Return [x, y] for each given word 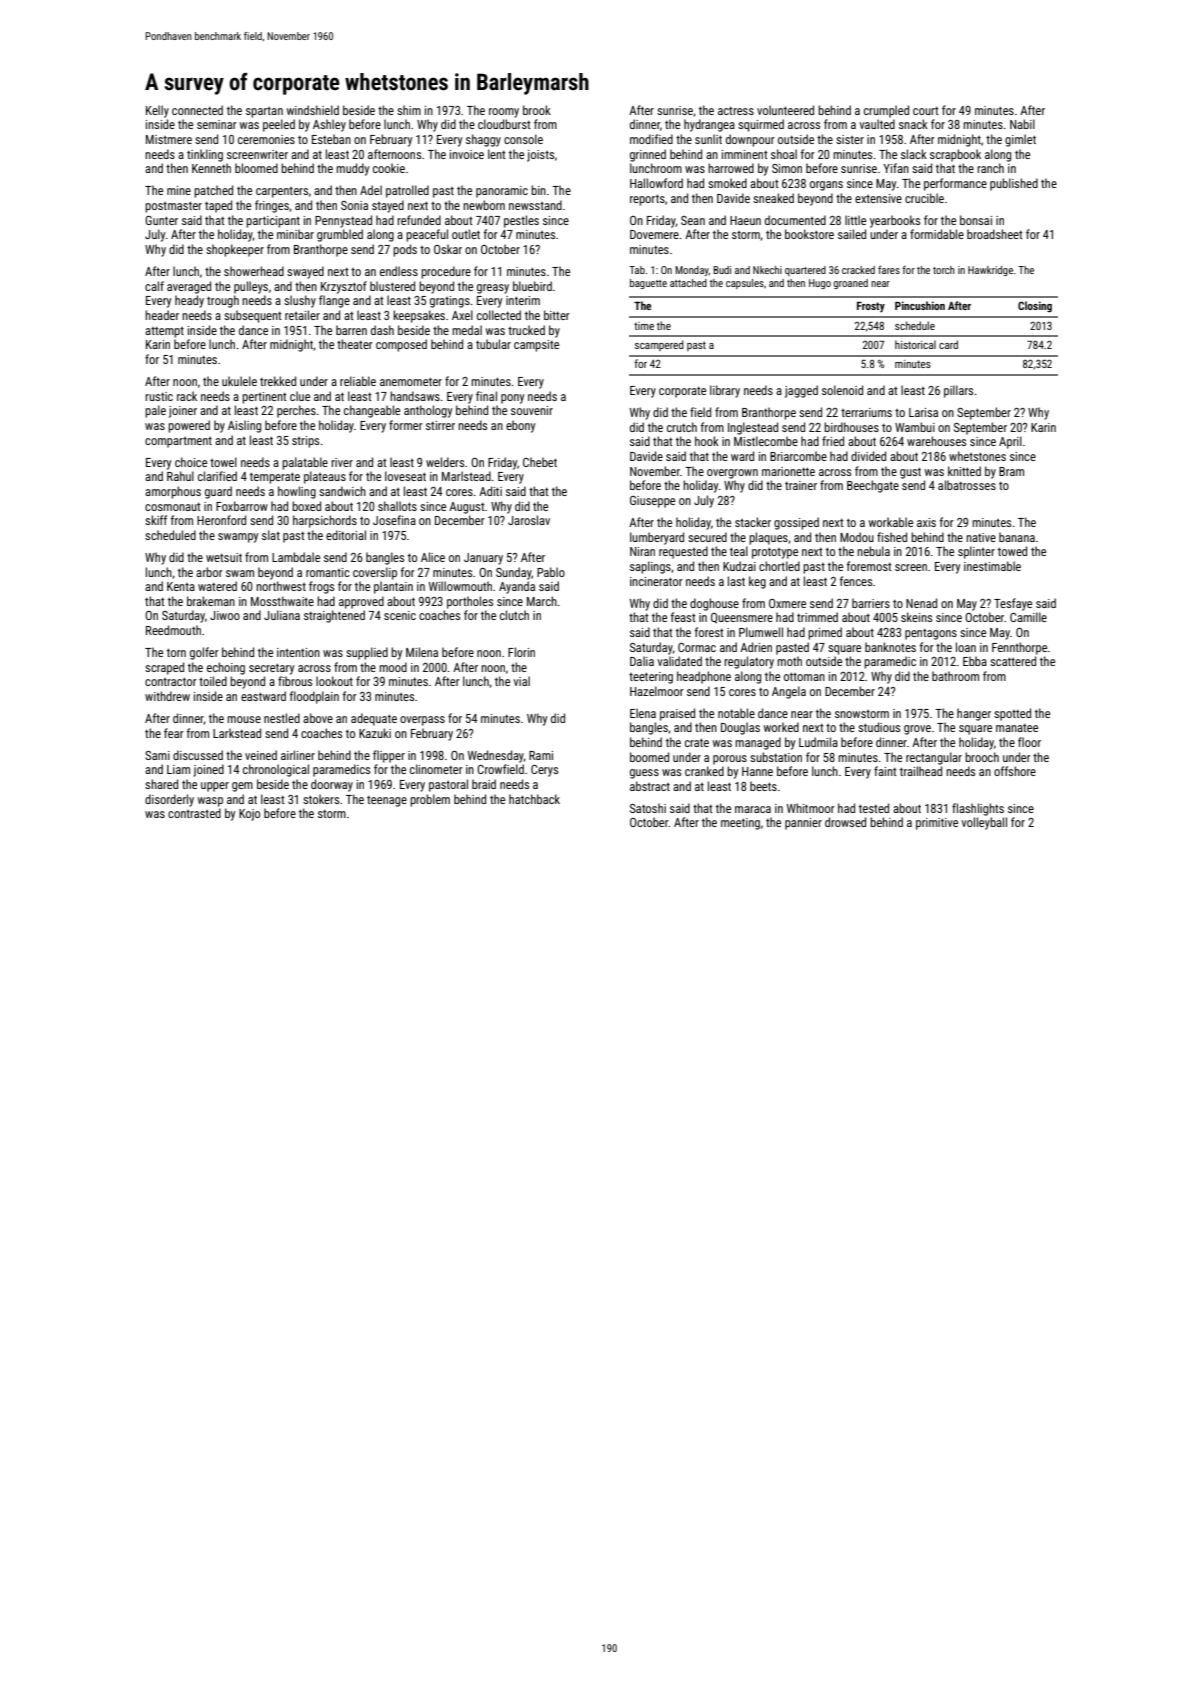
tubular [493, 344]
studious [879, 727]
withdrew [167, 696]
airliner [298, 755]
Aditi [490, 491]
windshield [313, 110]
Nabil [1022, 124]
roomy [504, 113]
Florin [521, 652]
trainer [801, 485]
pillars [958, 391]
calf [154, 286]
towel [223, 462]
